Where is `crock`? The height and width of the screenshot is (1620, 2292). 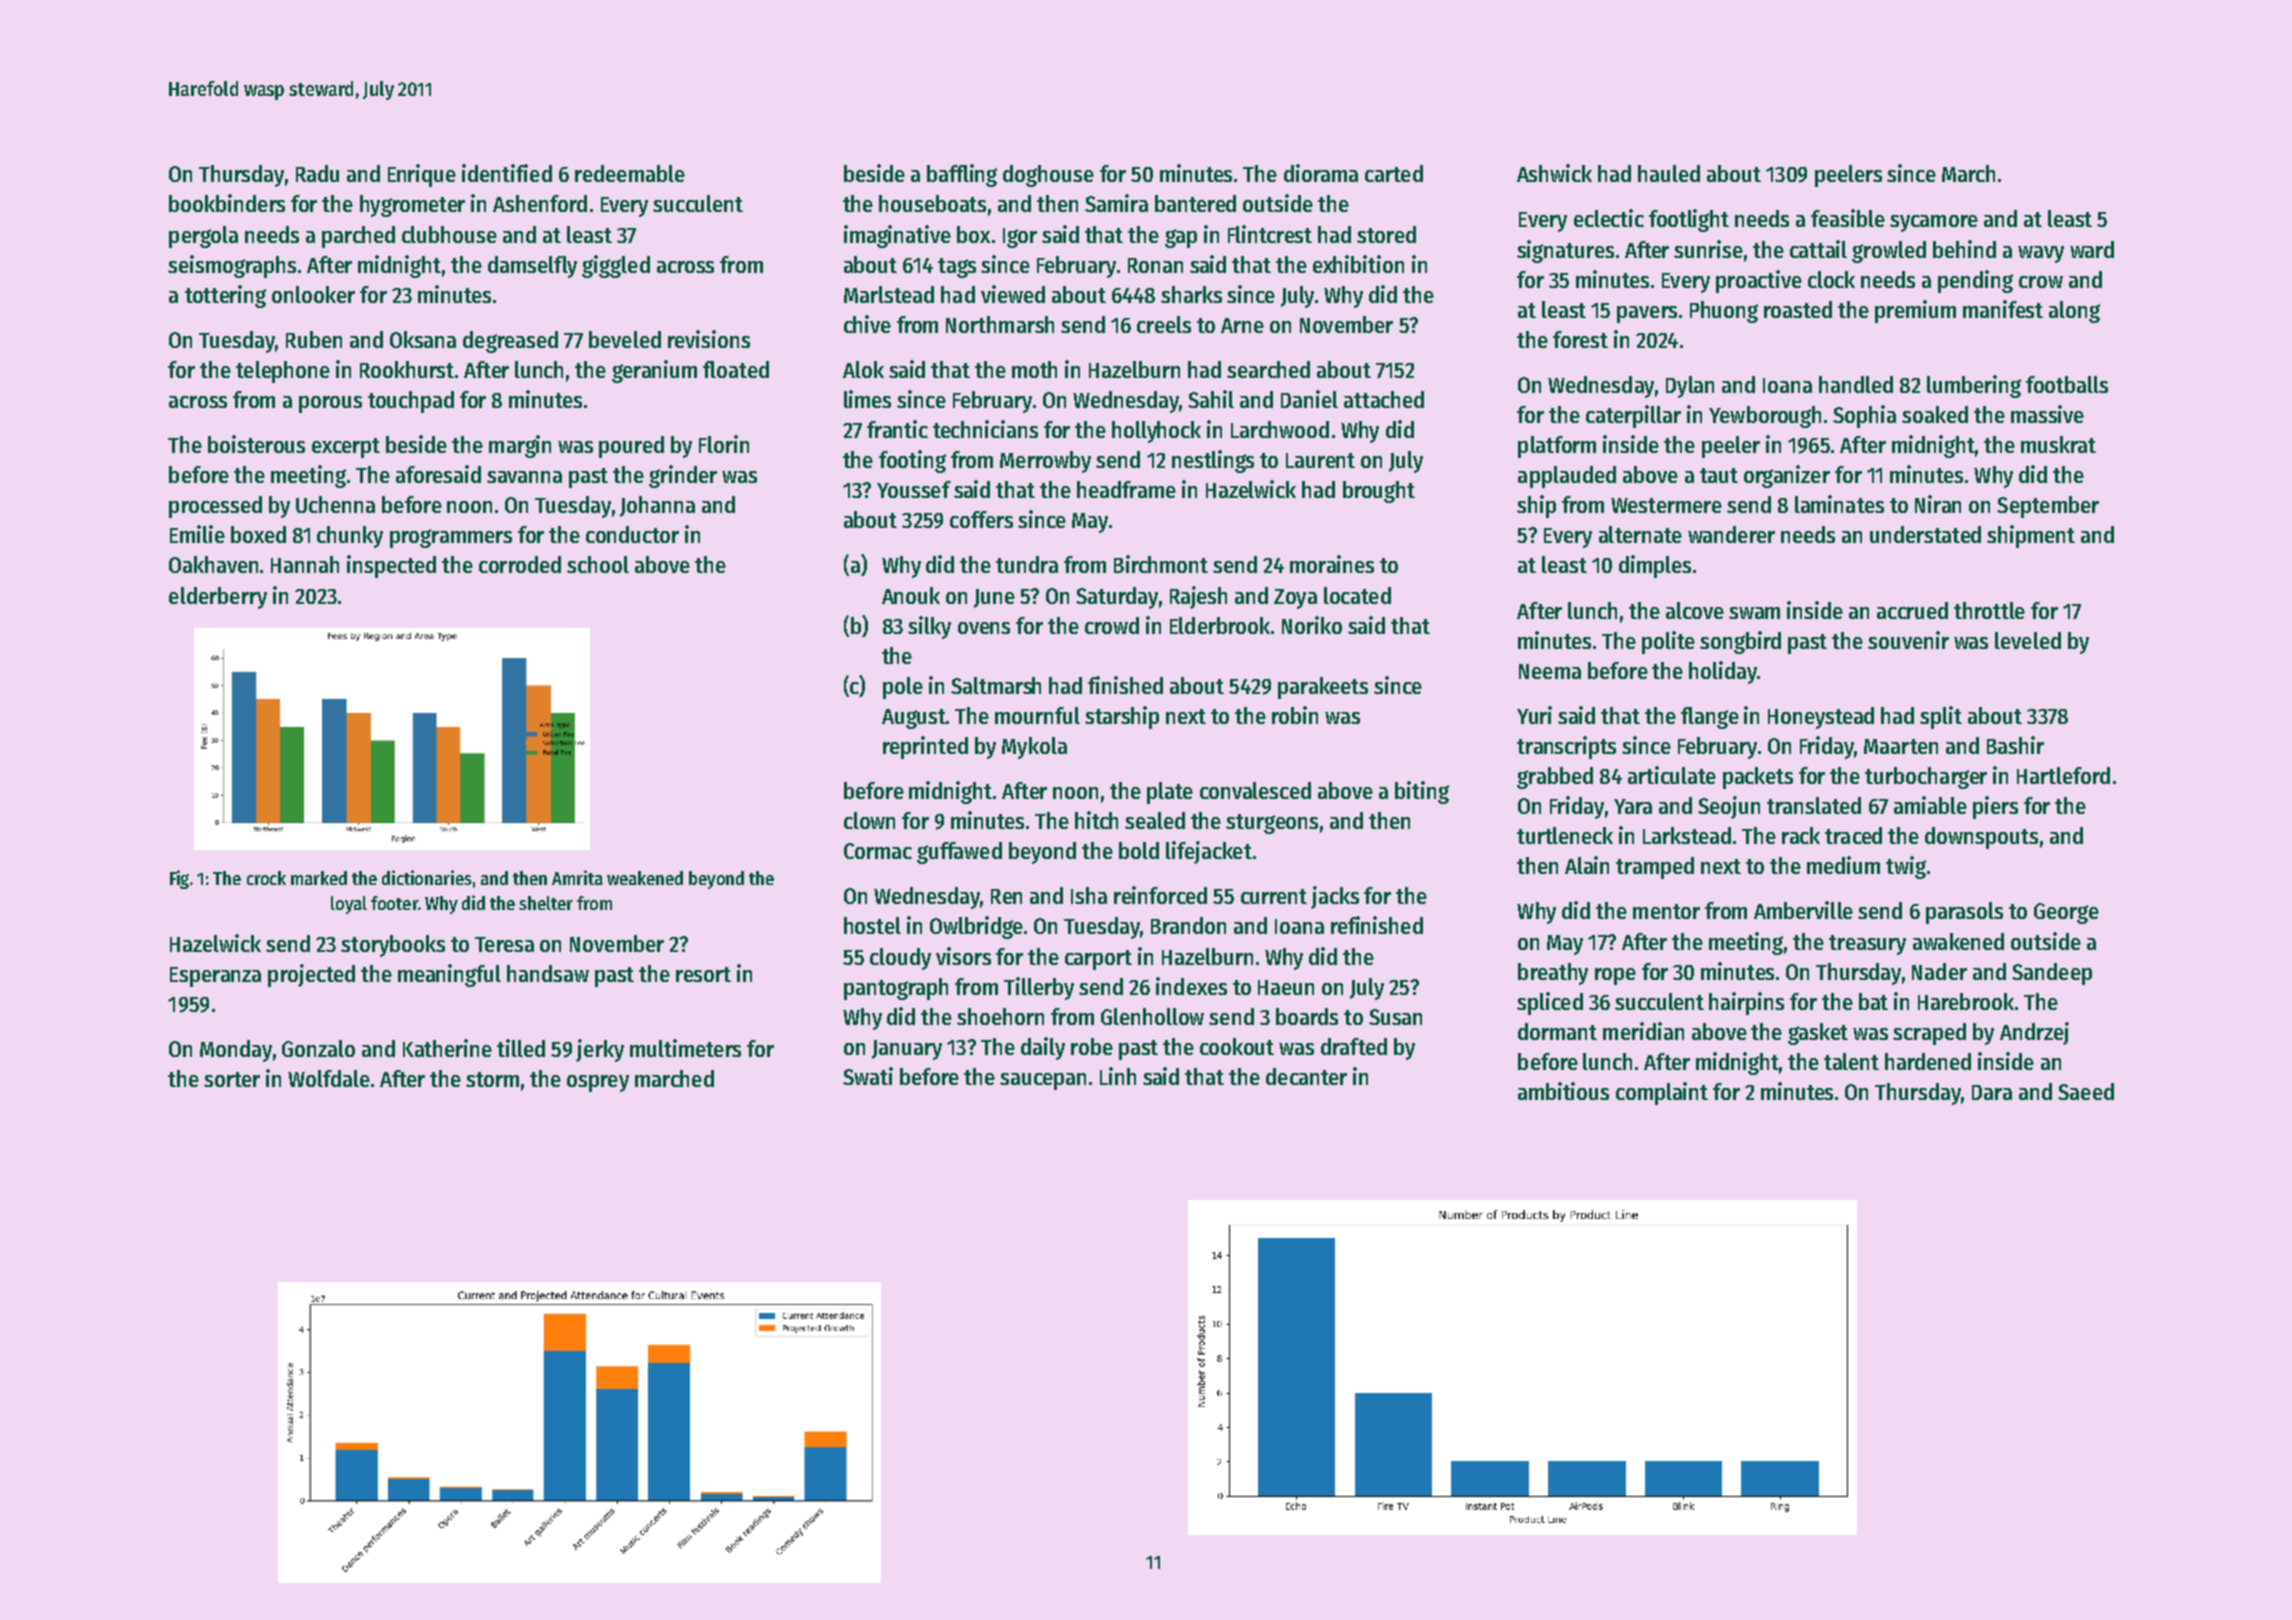 crock is located at coordinates (266, 878).
